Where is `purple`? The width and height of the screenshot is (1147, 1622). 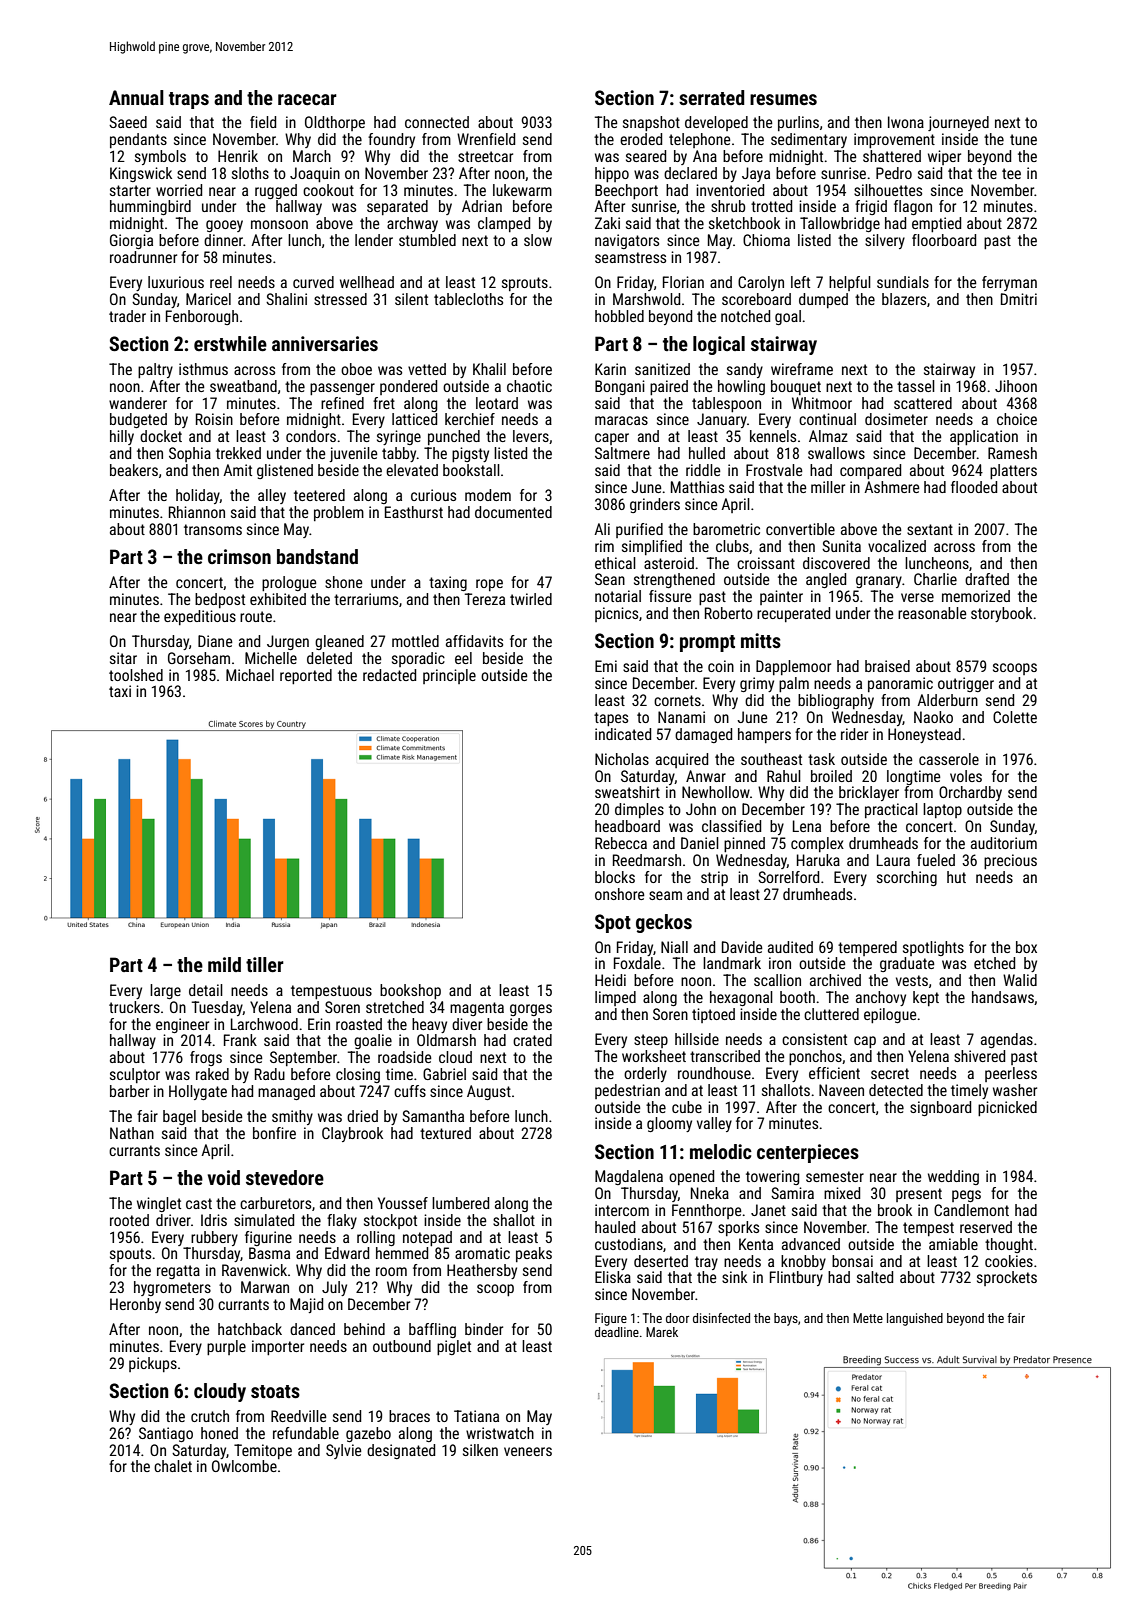 purple is located at coordinates (226, 1347).
